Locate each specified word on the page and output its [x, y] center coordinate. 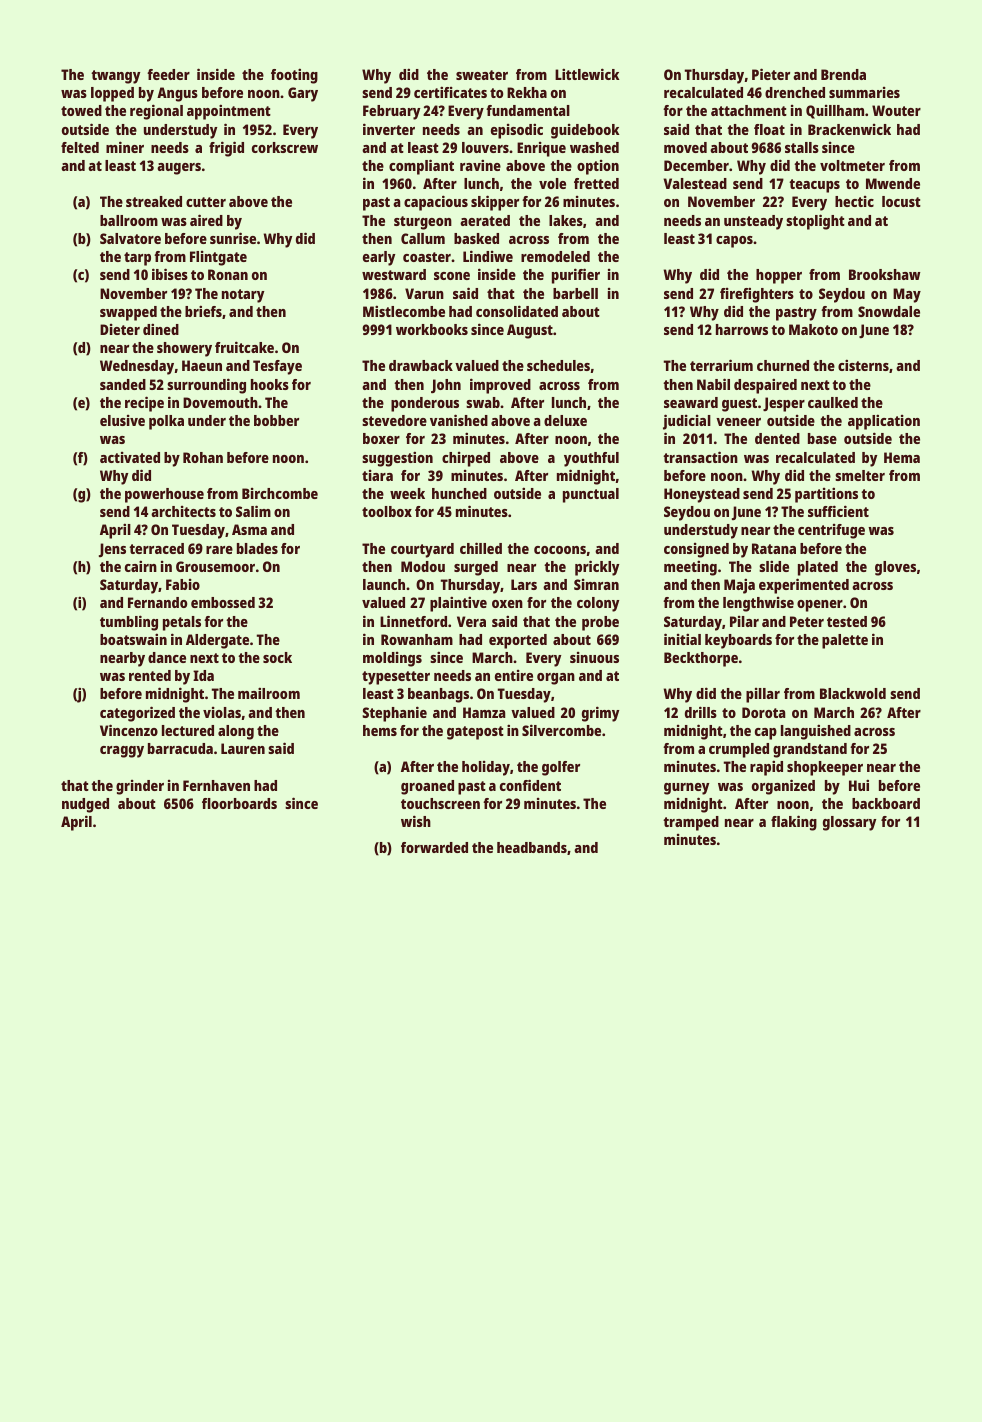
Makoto [813, 329]
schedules [558, 365]
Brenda [843, 74]
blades [257, 548]
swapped [128, 313]
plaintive [458, 604]
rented [150, 675]
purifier [576, 276]
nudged [85, 805]
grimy [600, 714]
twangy [115, 77]
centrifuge [831, 531]
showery [184, 349]
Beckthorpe [701, 659]
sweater [482, 75]
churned [783, 365]
